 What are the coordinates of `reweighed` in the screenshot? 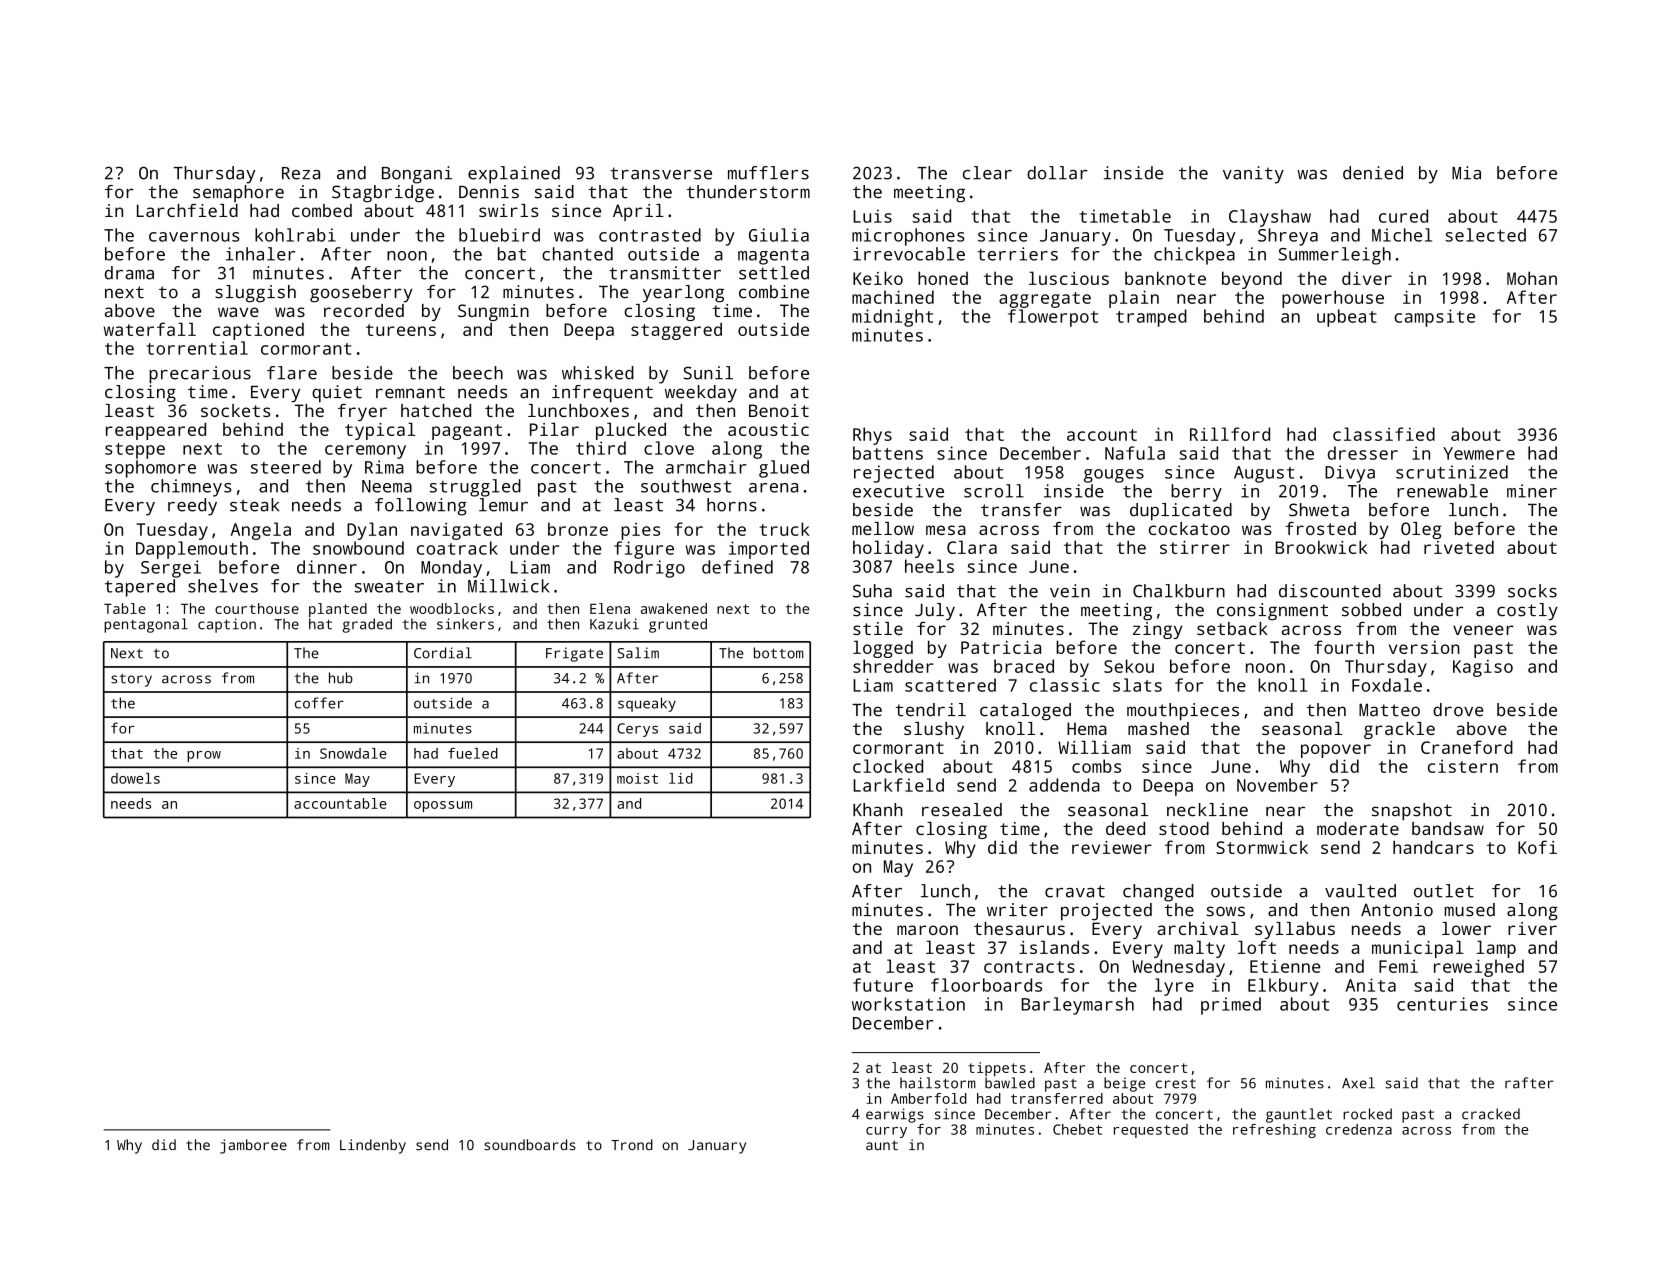 It's located at (1479, 968).
